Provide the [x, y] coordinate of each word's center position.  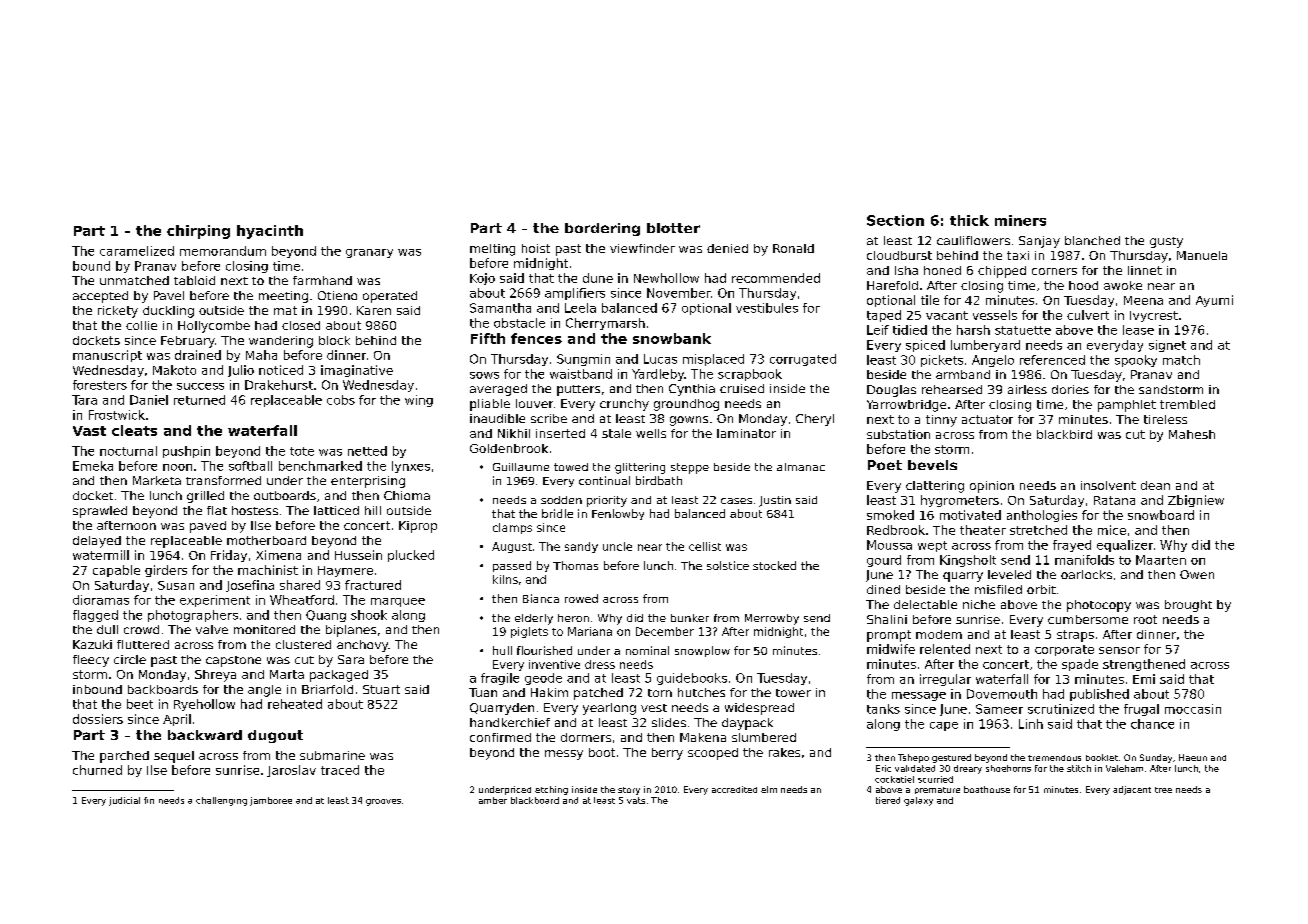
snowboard [1161, 515]
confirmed [500, 737]
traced [340, 770]
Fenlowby [618, 514]
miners [1020, 220]
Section [895, 220]
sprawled [100, 512]
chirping [198, 232]
